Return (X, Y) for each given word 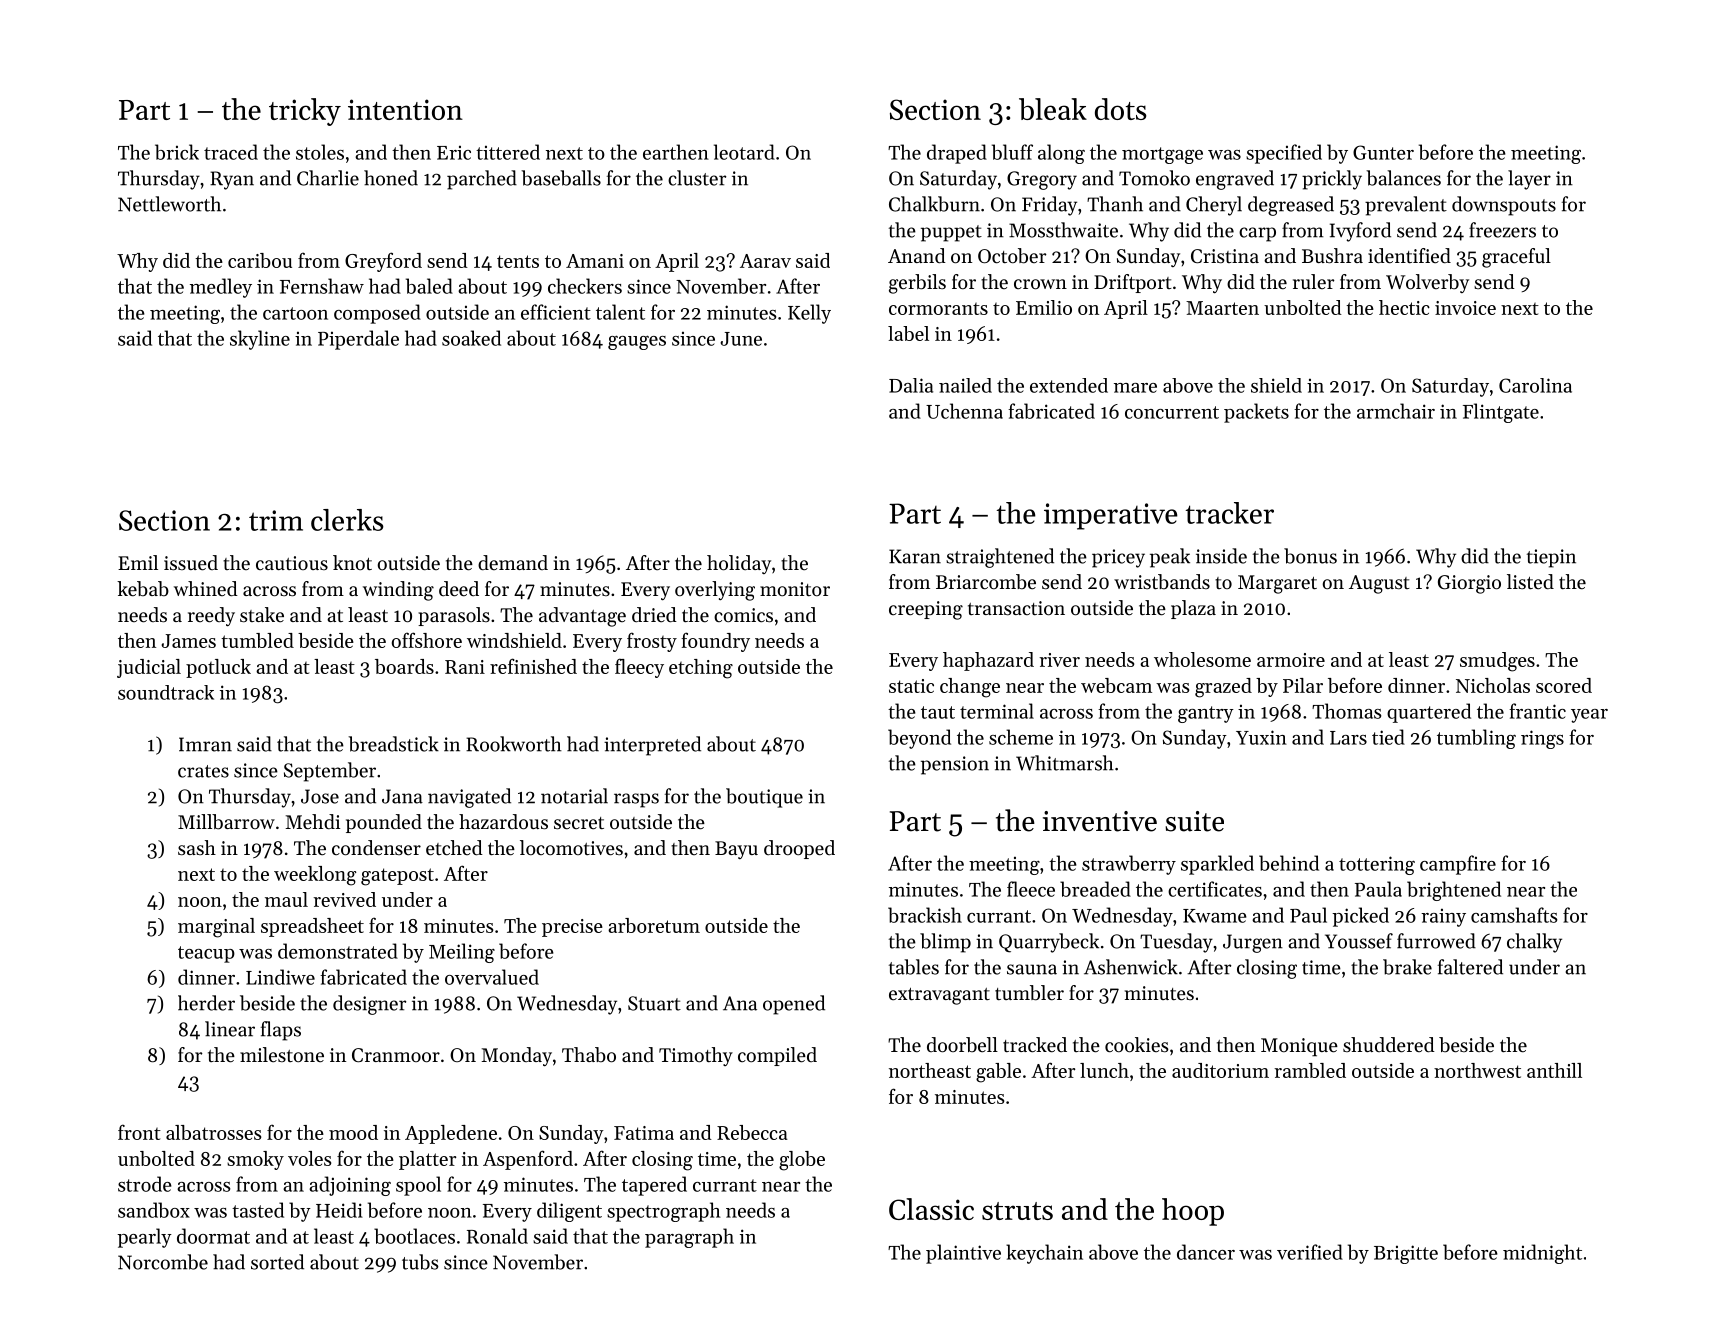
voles (309, 1158)
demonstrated (338, 951)
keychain (1044, 1254)
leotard (744, 152)
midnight (1542, 1254)
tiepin (1551, 558)
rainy (1443, 918)
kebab (143, 589)
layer (1529, 180)
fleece (1031, 889)
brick (177, 152)
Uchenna (964, 411)
